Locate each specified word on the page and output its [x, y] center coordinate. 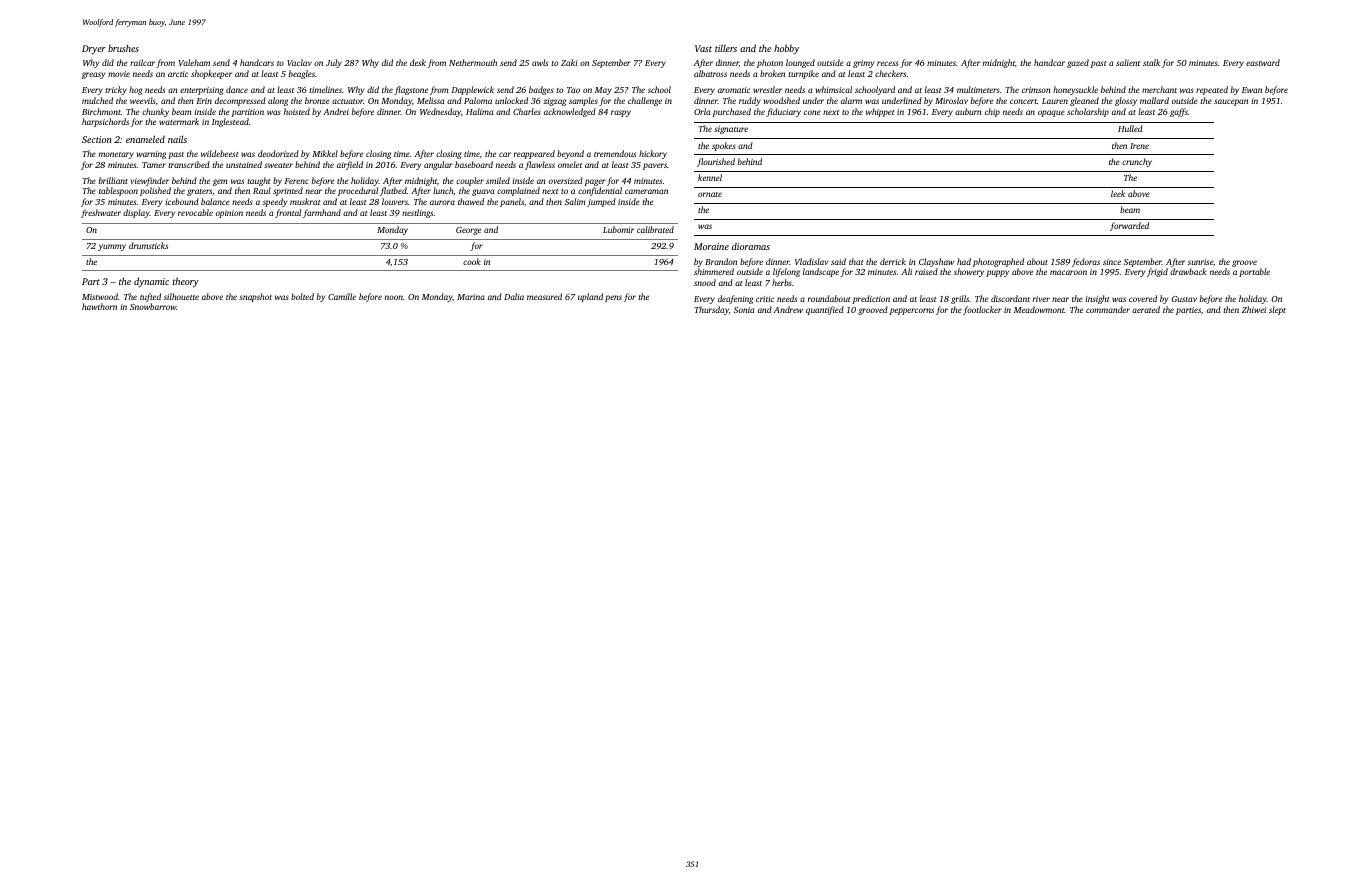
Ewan [1252, 90]
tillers [726, 48]
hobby [786, 49]
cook [471, 261]
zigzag [554, 102]
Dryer [94, 49]
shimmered [714, 271]
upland [590, 297]
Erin [204, 101]
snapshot [255, 297]
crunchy [1137, 162]
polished [155, 191]
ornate [710, 194]
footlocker [982, 310]
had [964, 261]
